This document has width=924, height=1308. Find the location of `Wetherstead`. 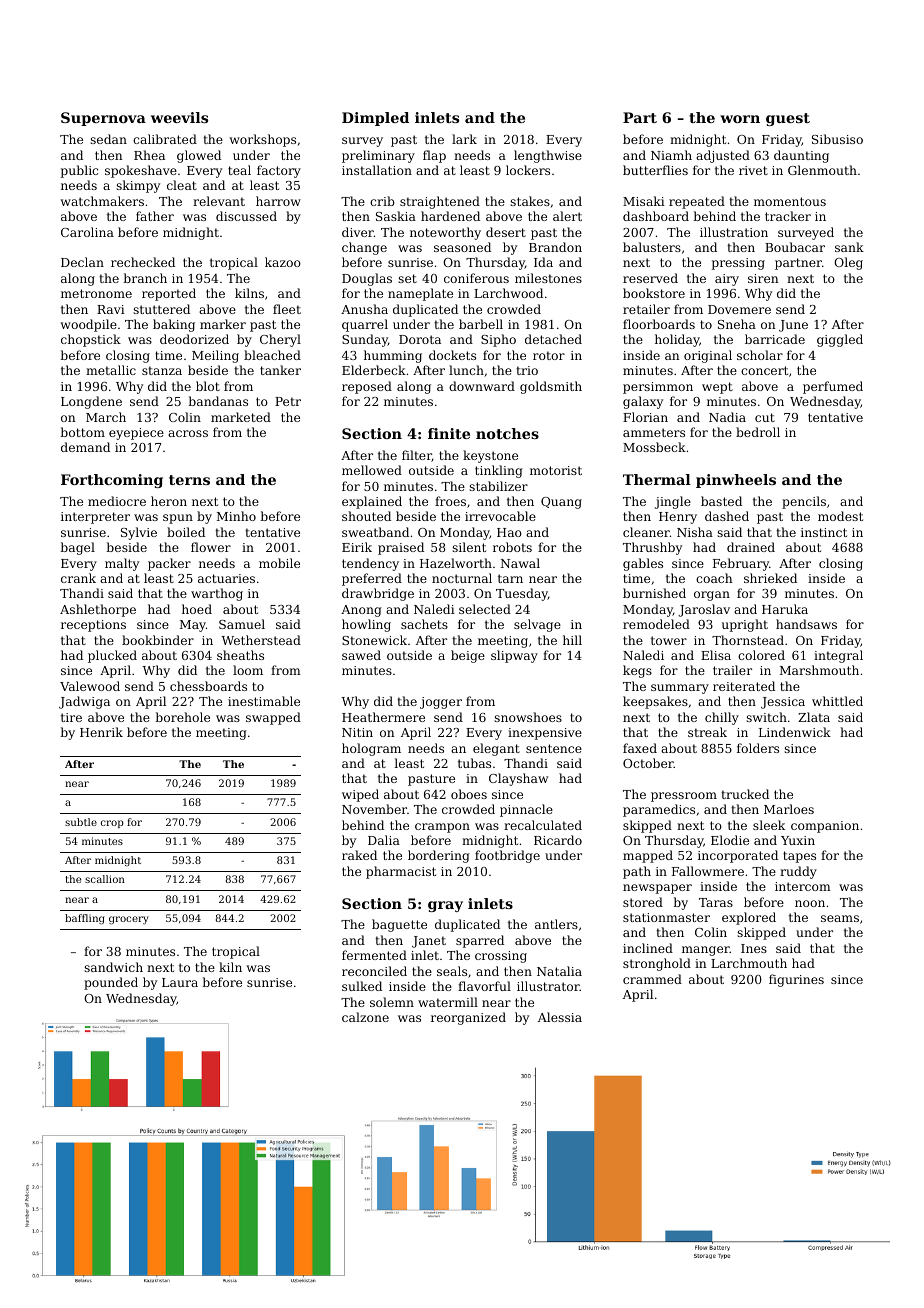

Wetherstead is located at coordinates (261, 640).
